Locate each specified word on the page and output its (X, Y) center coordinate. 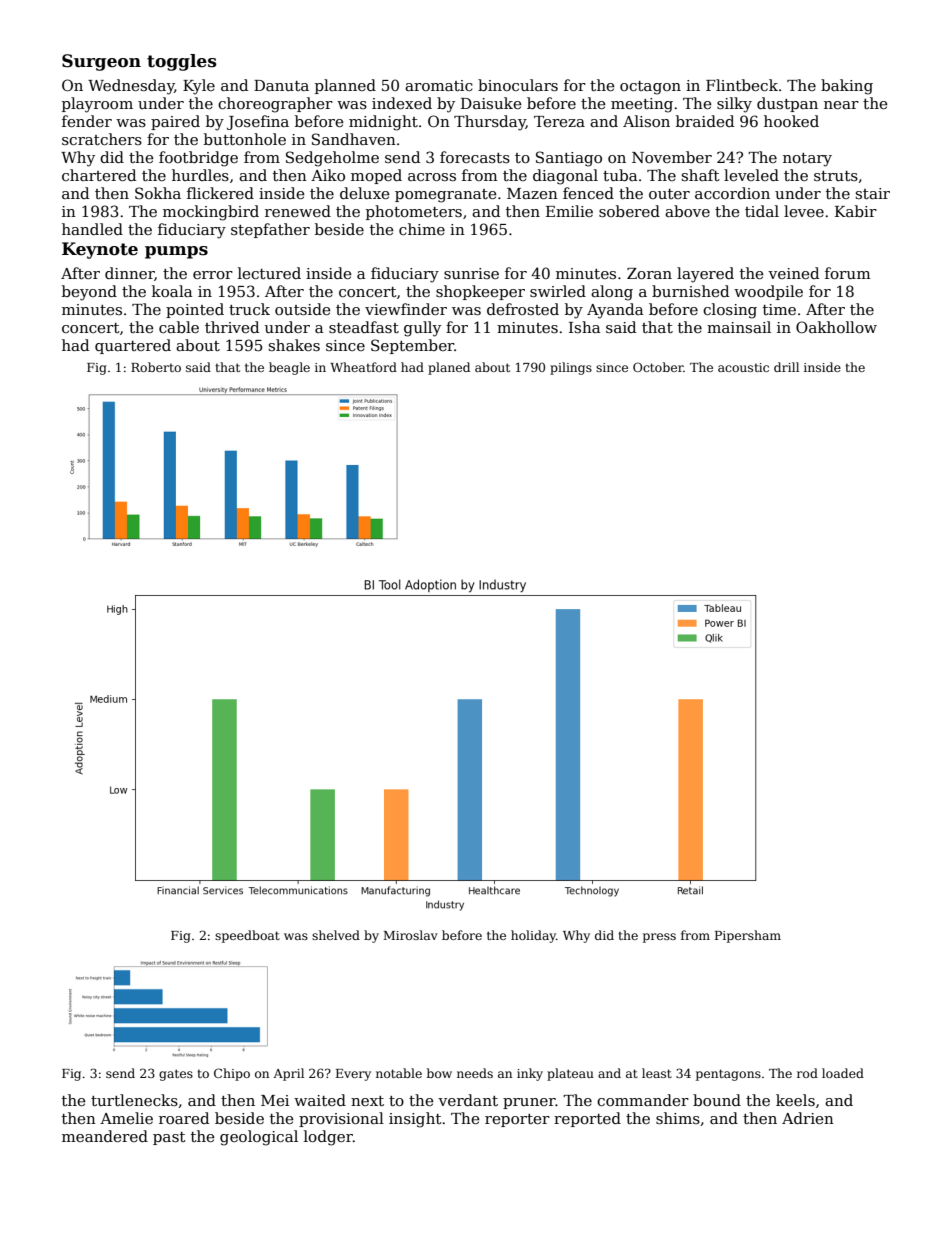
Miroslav (411, 935)
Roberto (156, 367)
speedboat (247, 936)
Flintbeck (742, 85)
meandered (105, 1136)
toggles (182, 62)
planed (449, 368)
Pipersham (748, 936)
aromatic (439, 85)
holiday (533, 936)
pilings (571, 368)
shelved (336, 935)
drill (786, 367)
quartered (133, 346)
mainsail (739, 327)
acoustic (743, 367)
